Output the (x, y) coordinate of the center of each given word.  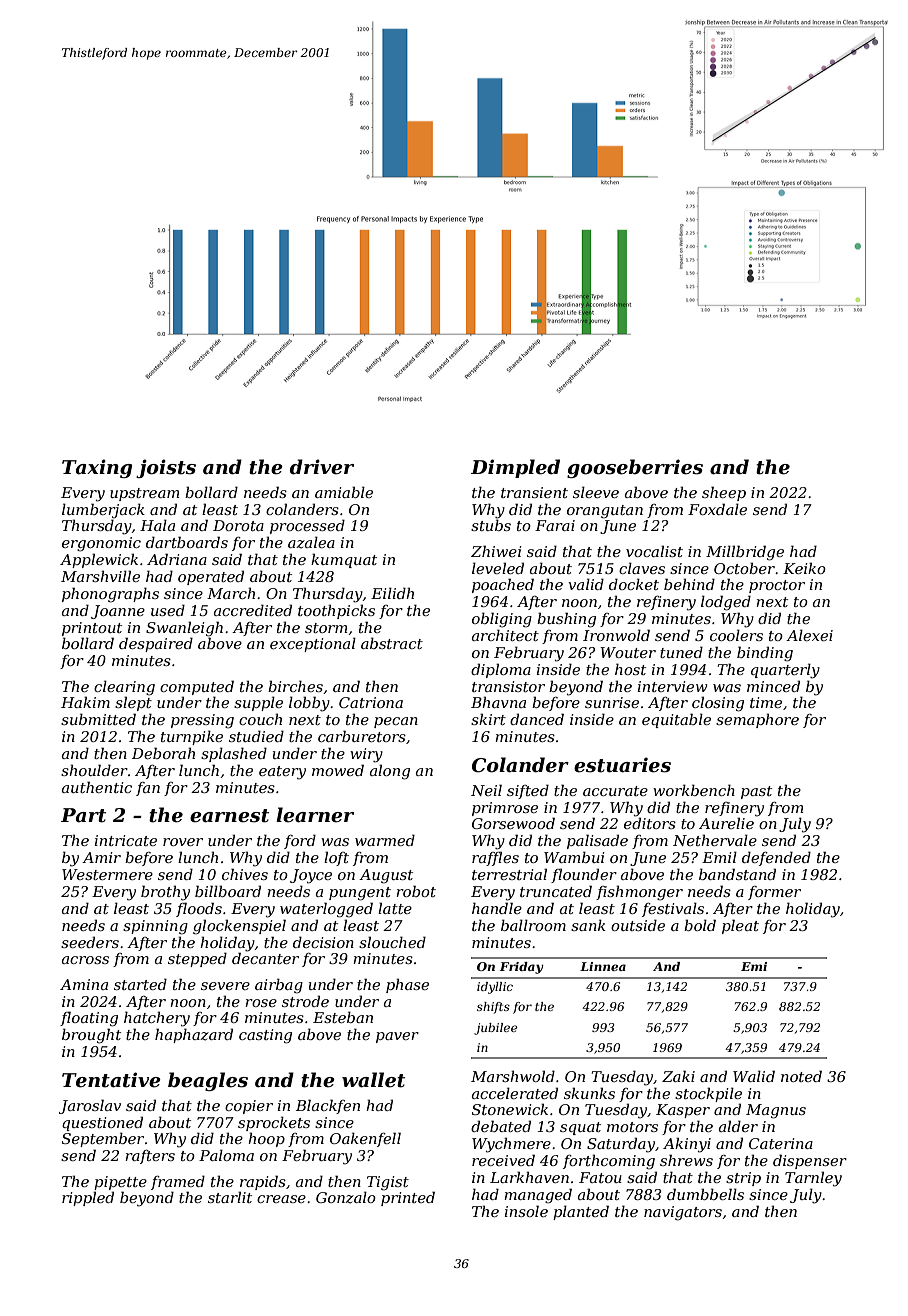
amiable (344, 492)
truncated (556, 891)
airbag (279, 986)
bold (700, 925)
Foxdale (717, 509)
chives (245, 874)
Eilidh (392, 593)
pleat (740, 926)
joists (166, 468)
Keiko (804, 568)
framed (178, 1182)
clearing (124, 688)
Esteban (343, 1017)
